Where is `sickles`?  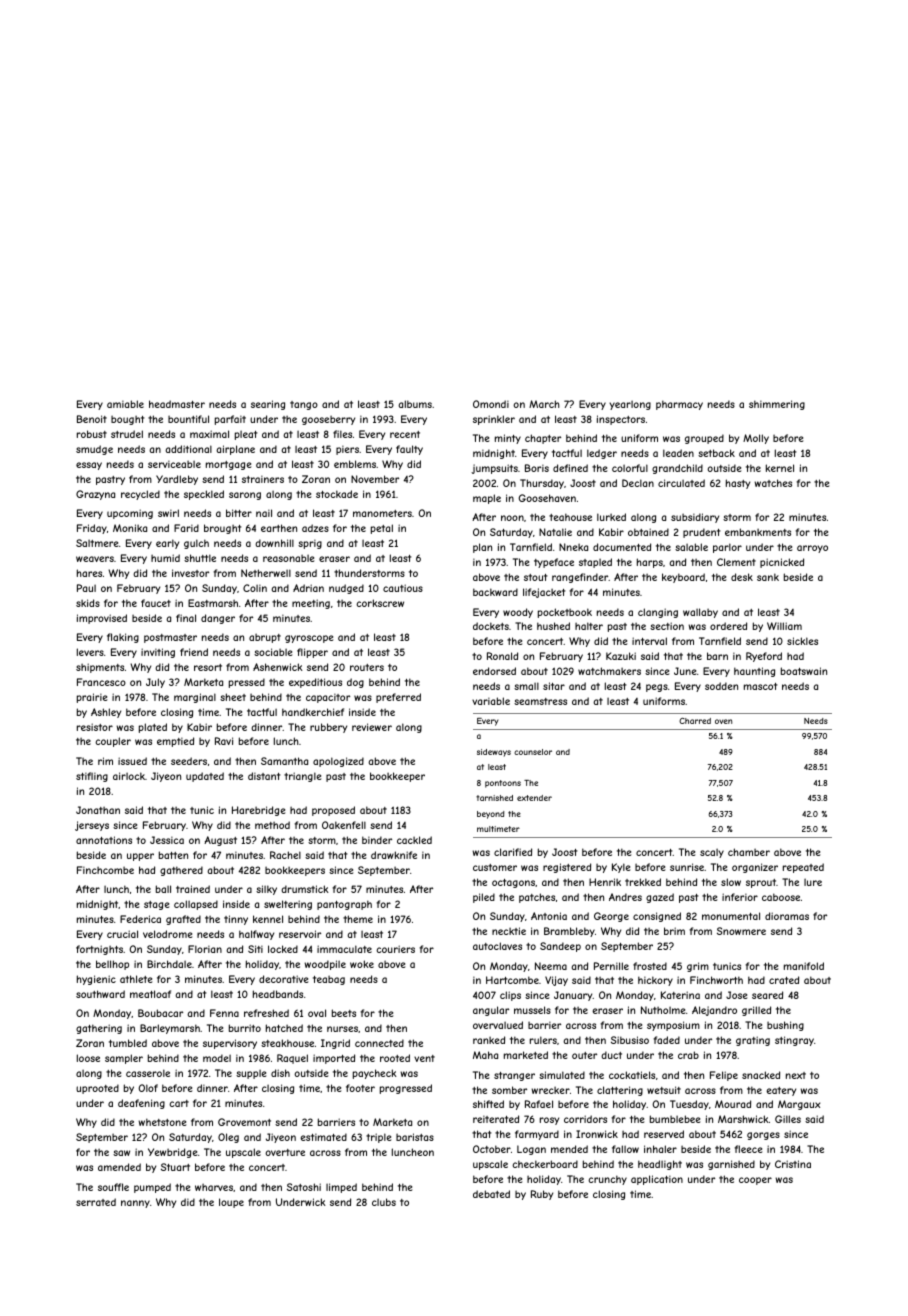 sickles is located at coordinates (802, 641).
